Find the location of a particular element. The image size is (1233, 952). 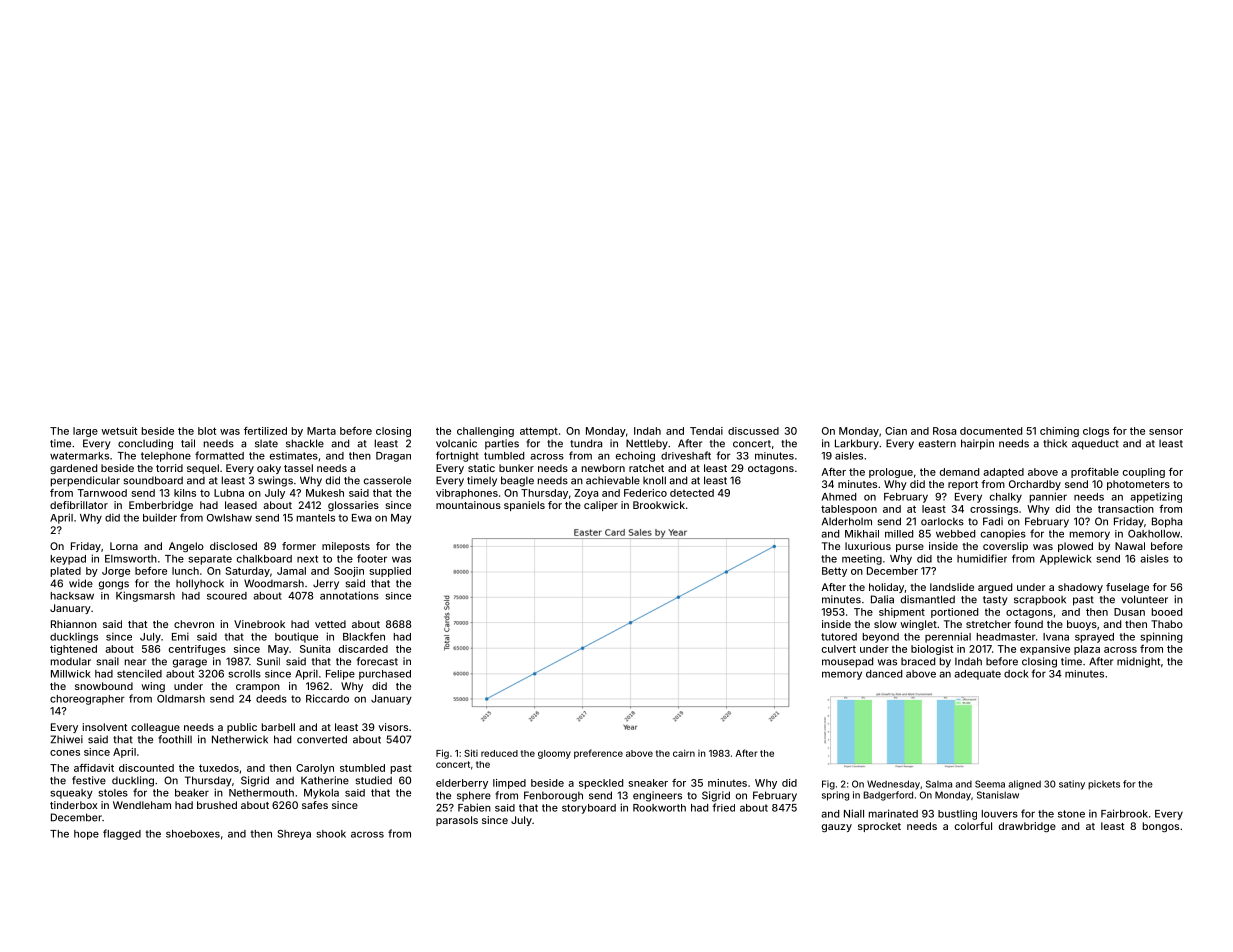

hope is located at coordinates (86, 835).
